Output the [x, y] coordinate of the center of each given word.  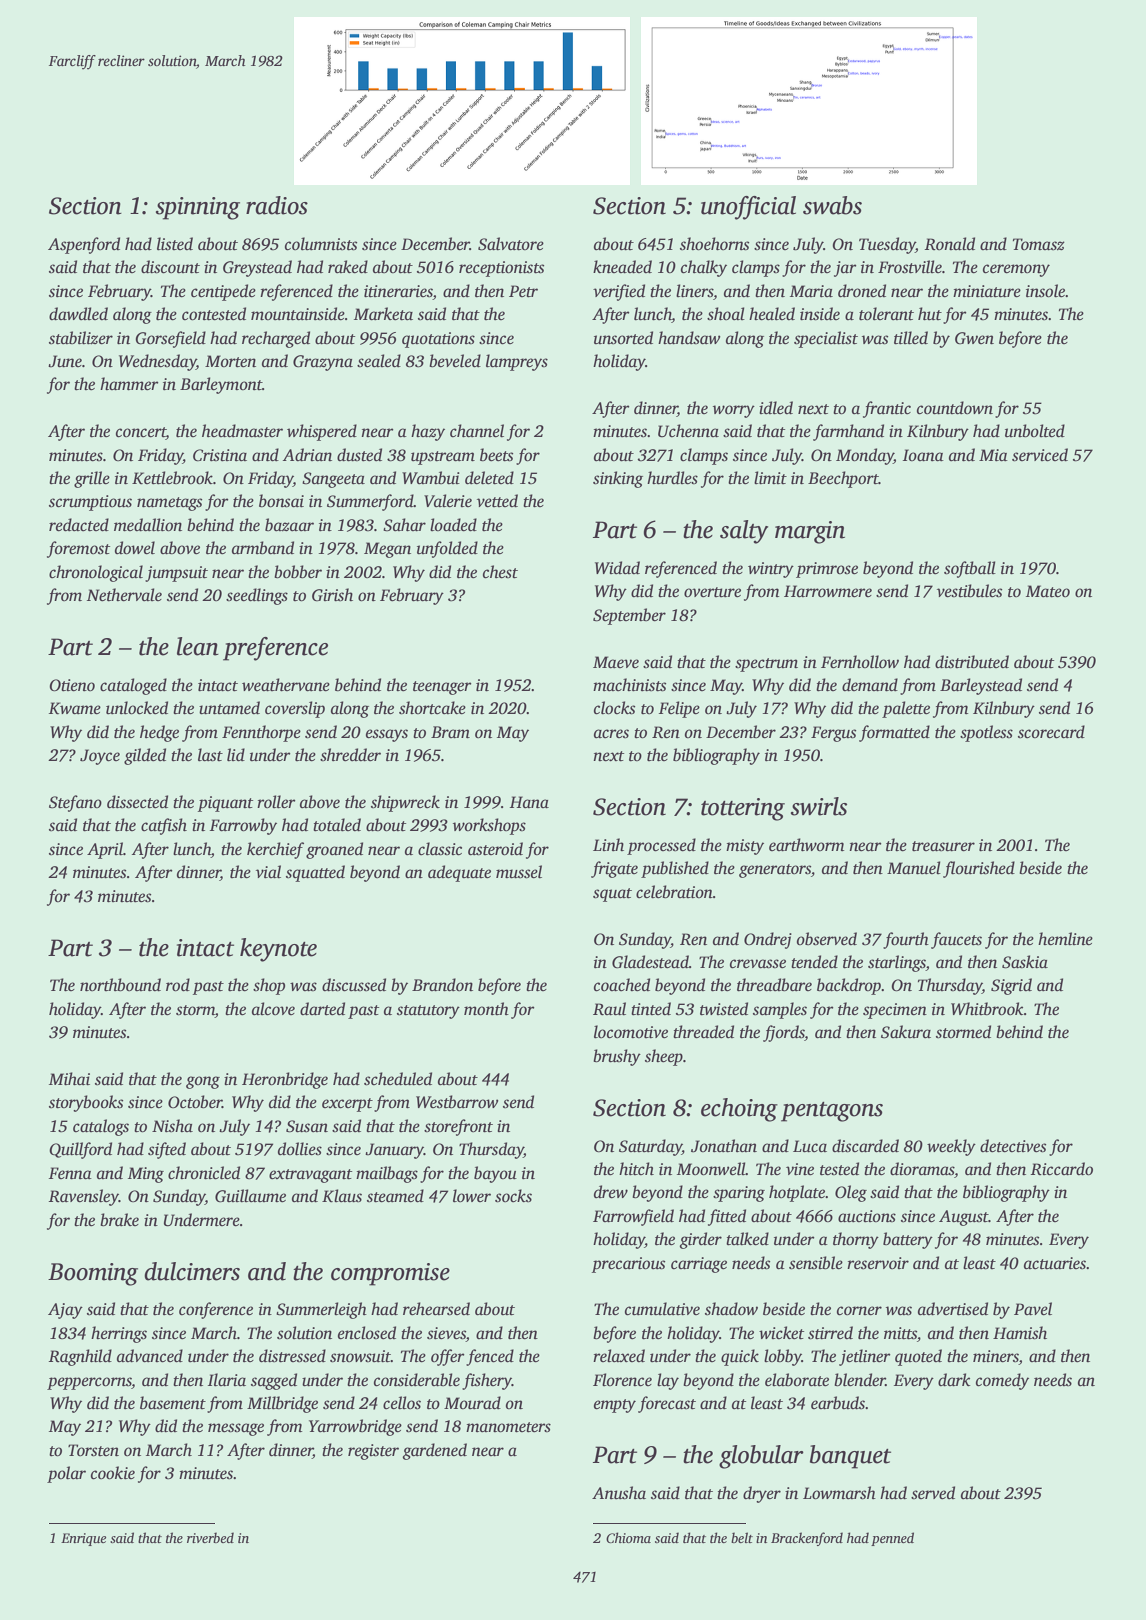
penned [892, 1539]
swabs [832, 205]
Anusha [619, 1493]
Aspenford [84, 245]
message [236, 1429]
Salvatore [511, 244]
